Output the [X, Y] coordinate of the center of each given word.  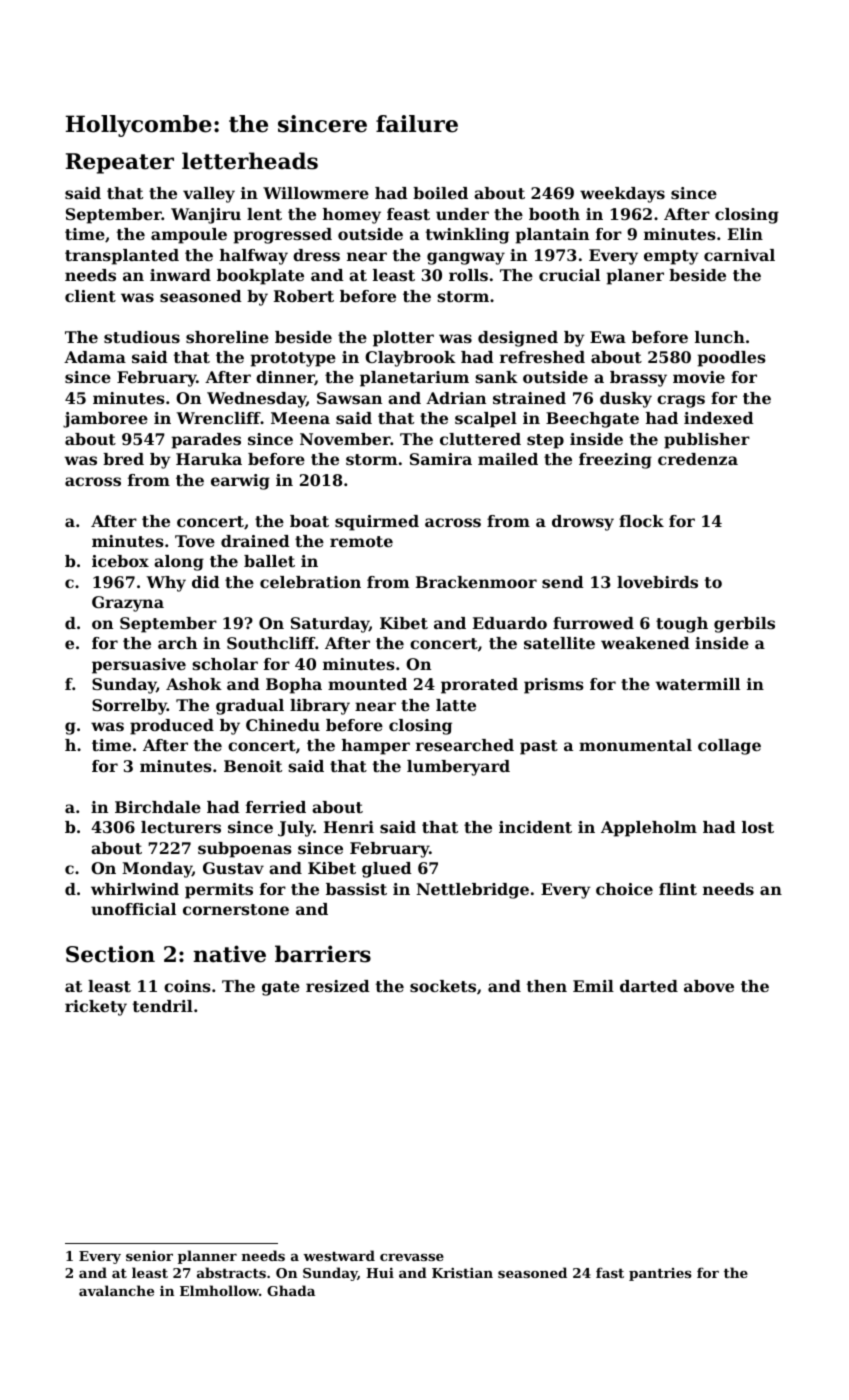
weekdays [622, 195]
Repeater [120, 163]
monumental [635, 745]
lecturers [181, 827]
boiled [440, 193]
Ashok [194, 684]
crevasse [412, 1257]
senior [149, 1256]
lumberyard [458, 768]
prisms [554, 686]
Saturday [330, 625]
